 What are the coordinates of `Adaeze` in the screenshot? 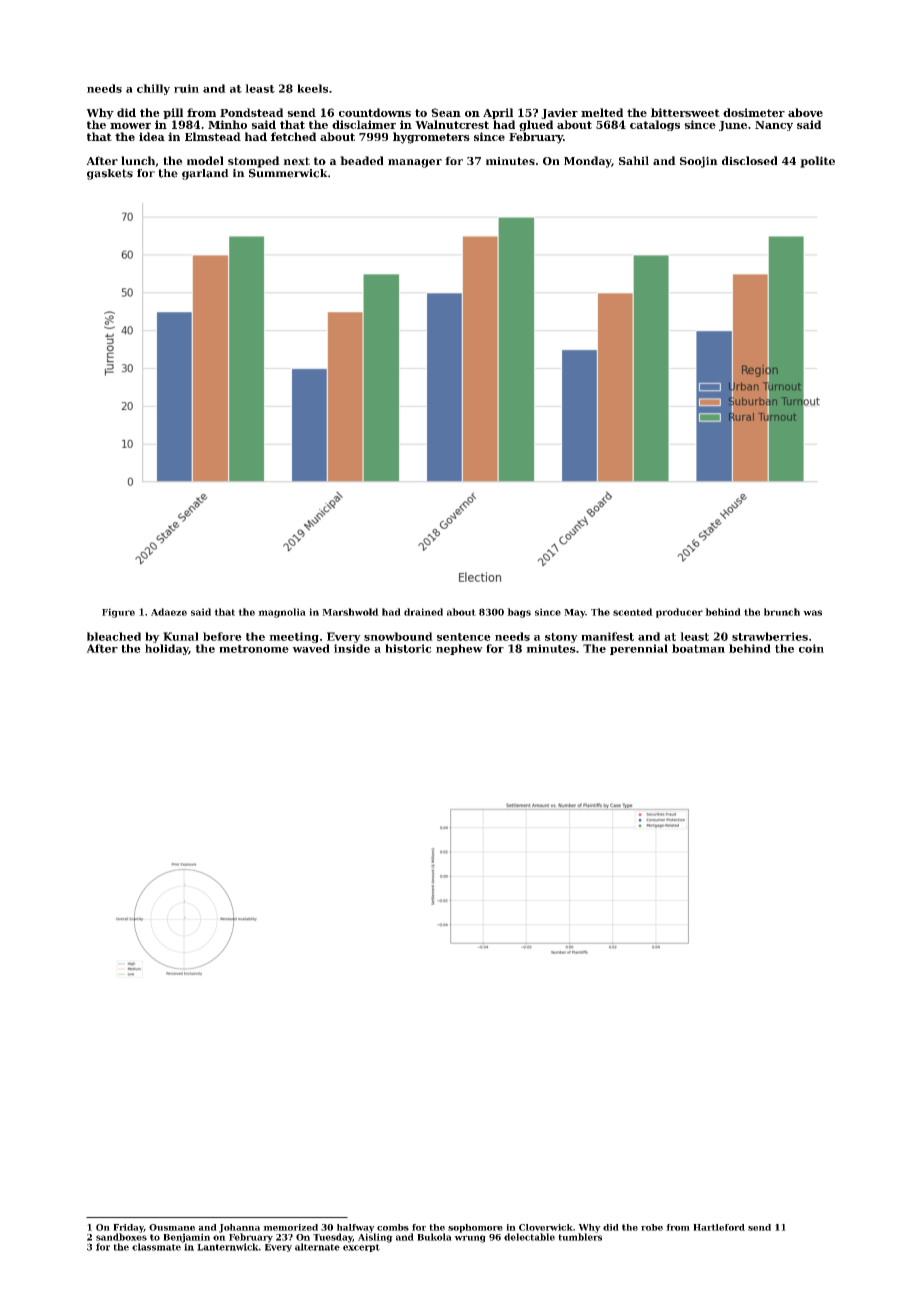 It's located at (169, 612).
